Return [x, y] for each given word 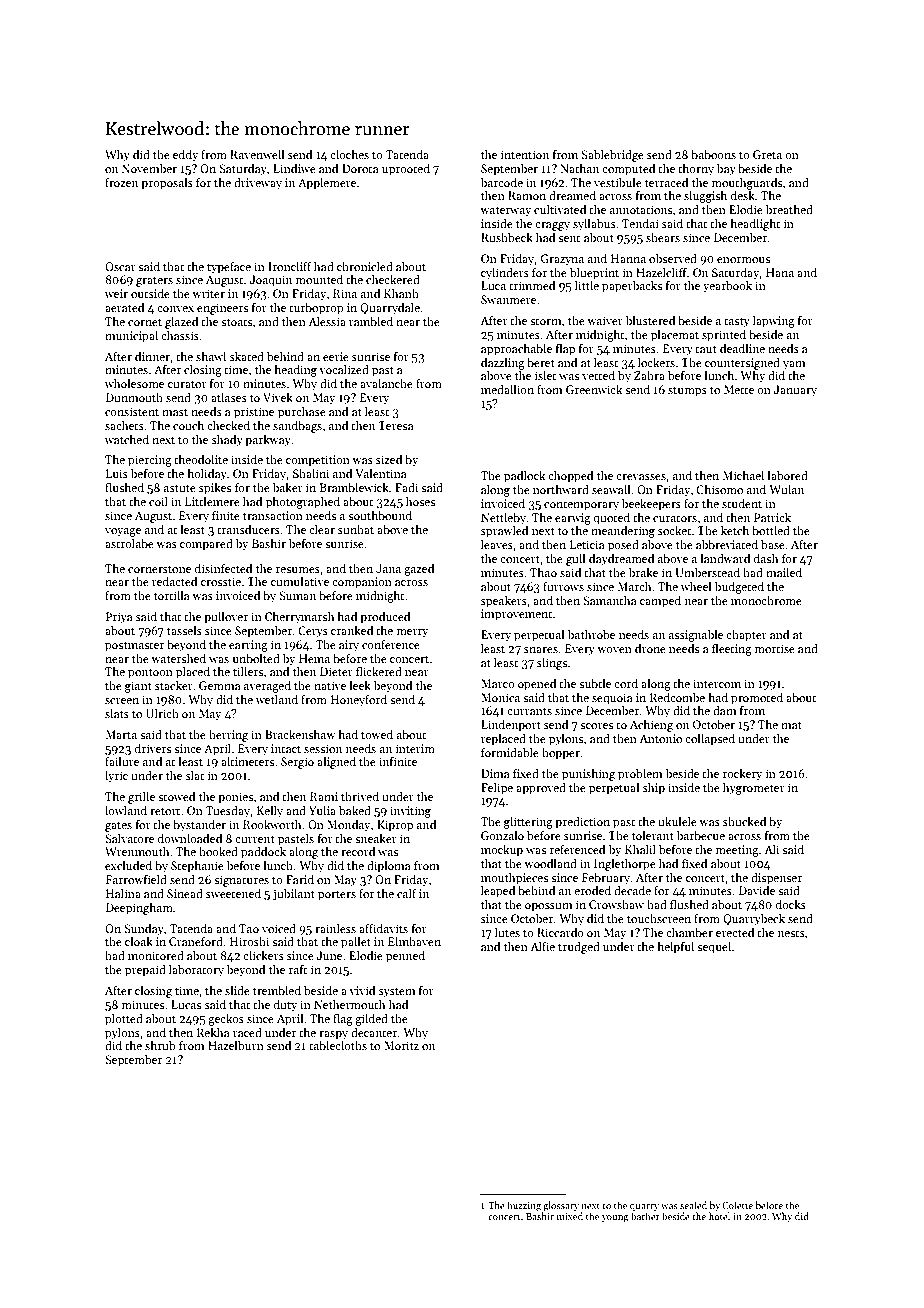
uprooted [406, 170]
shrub [160, 1045]
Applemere [327, 184]
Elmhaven [414, 941]
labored [788, 475]
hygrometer [754, 789]
